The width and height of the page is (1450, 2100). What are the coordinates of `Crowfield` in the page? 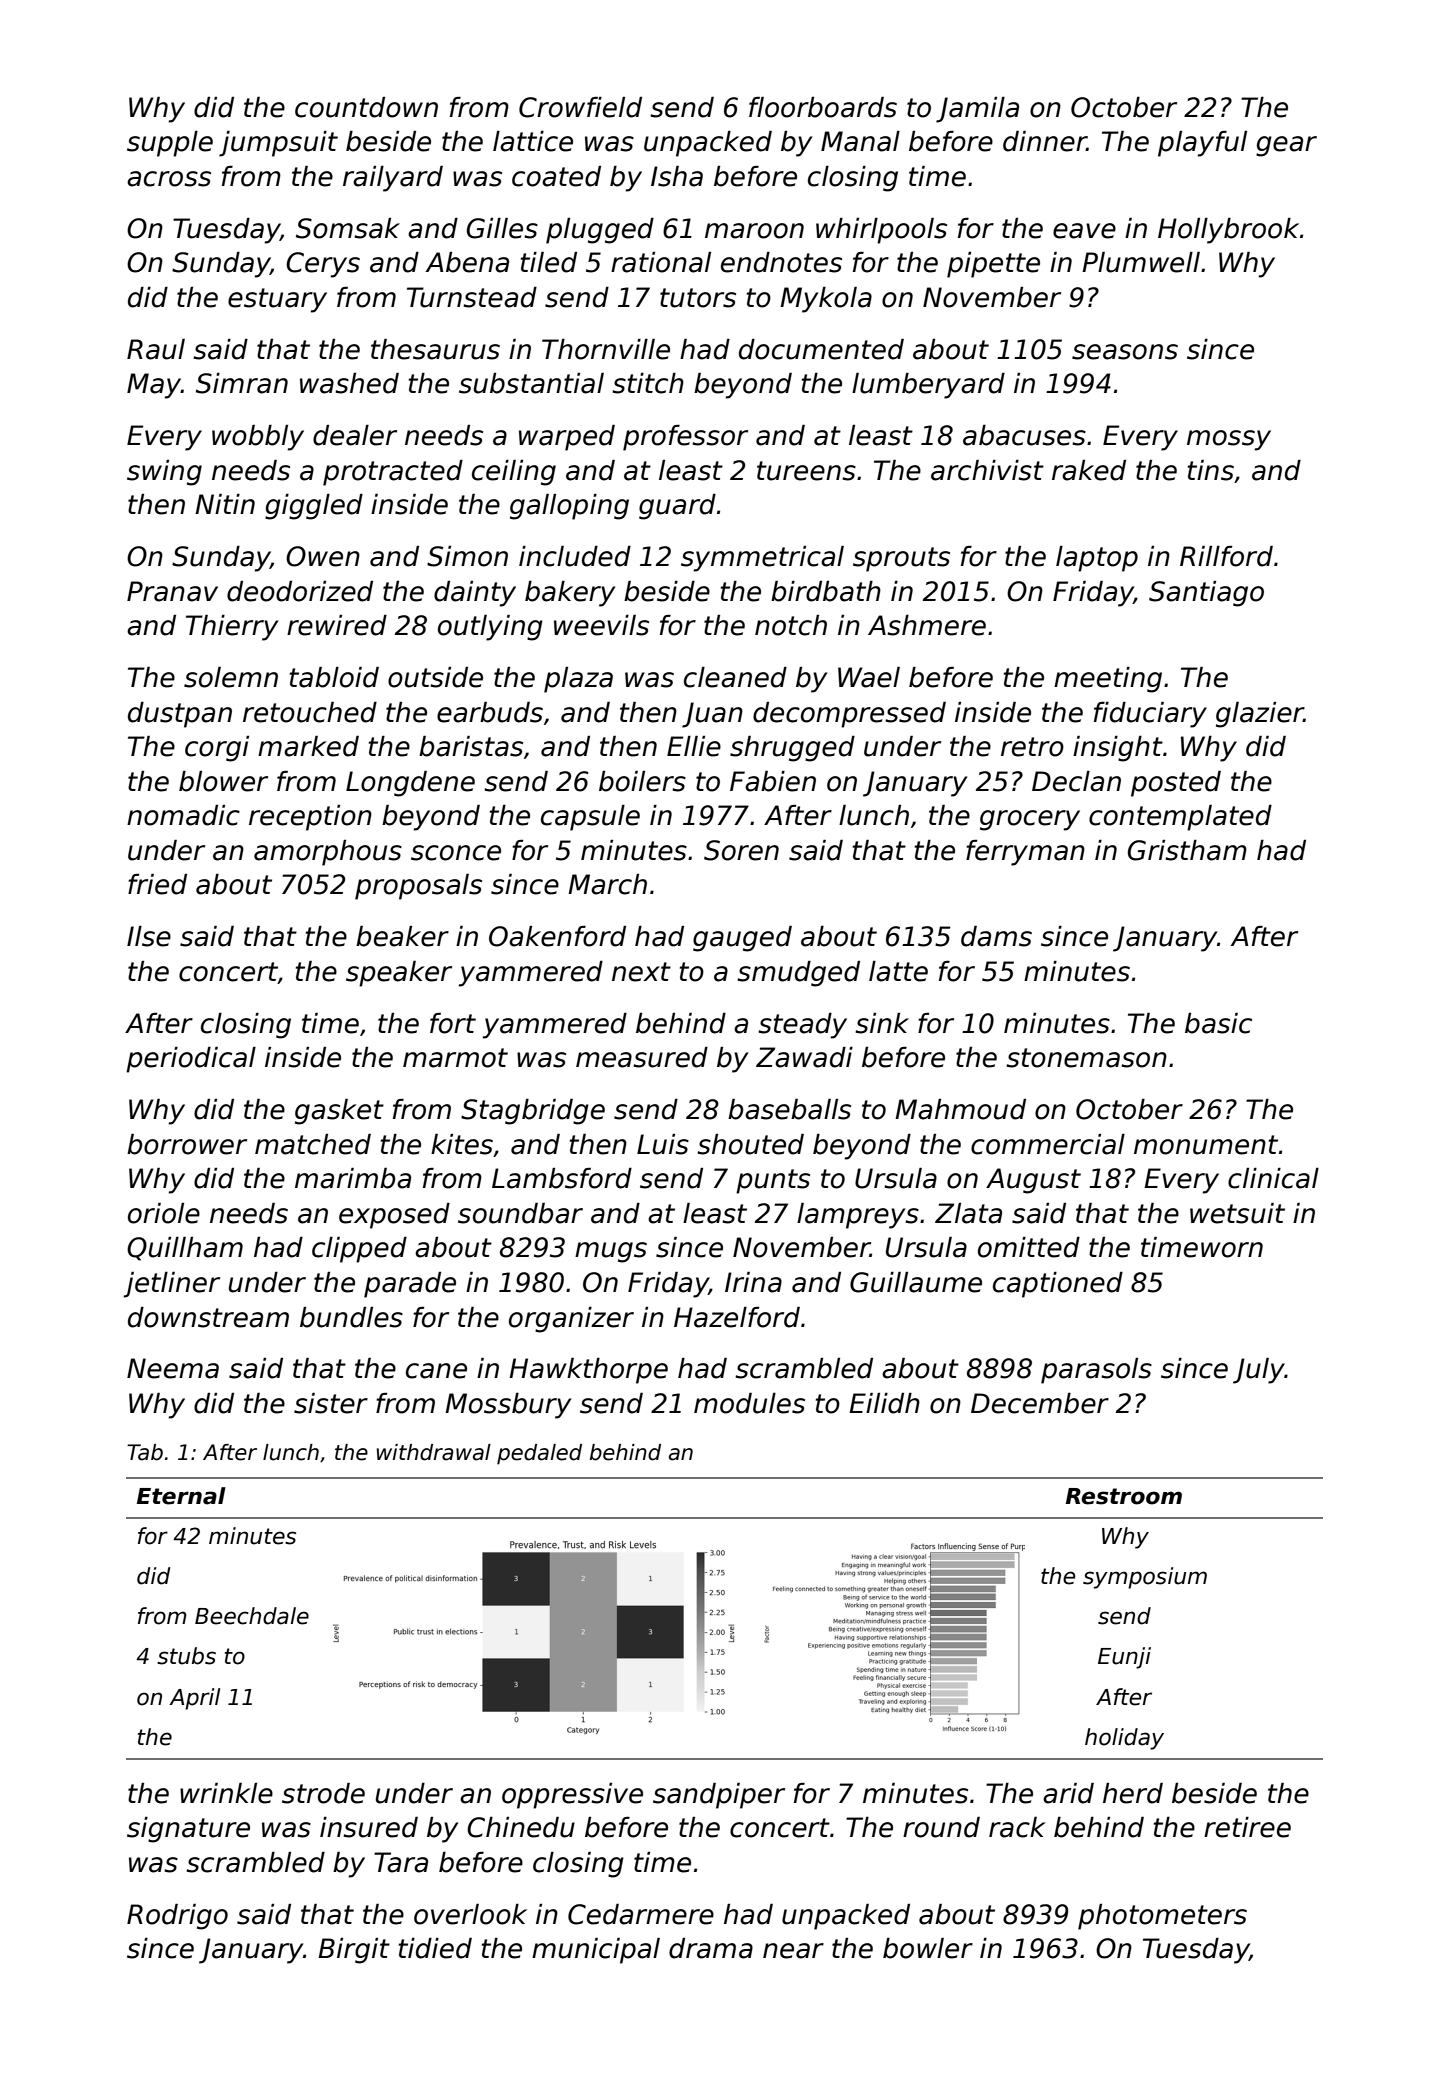 It's located at (580, 107).
